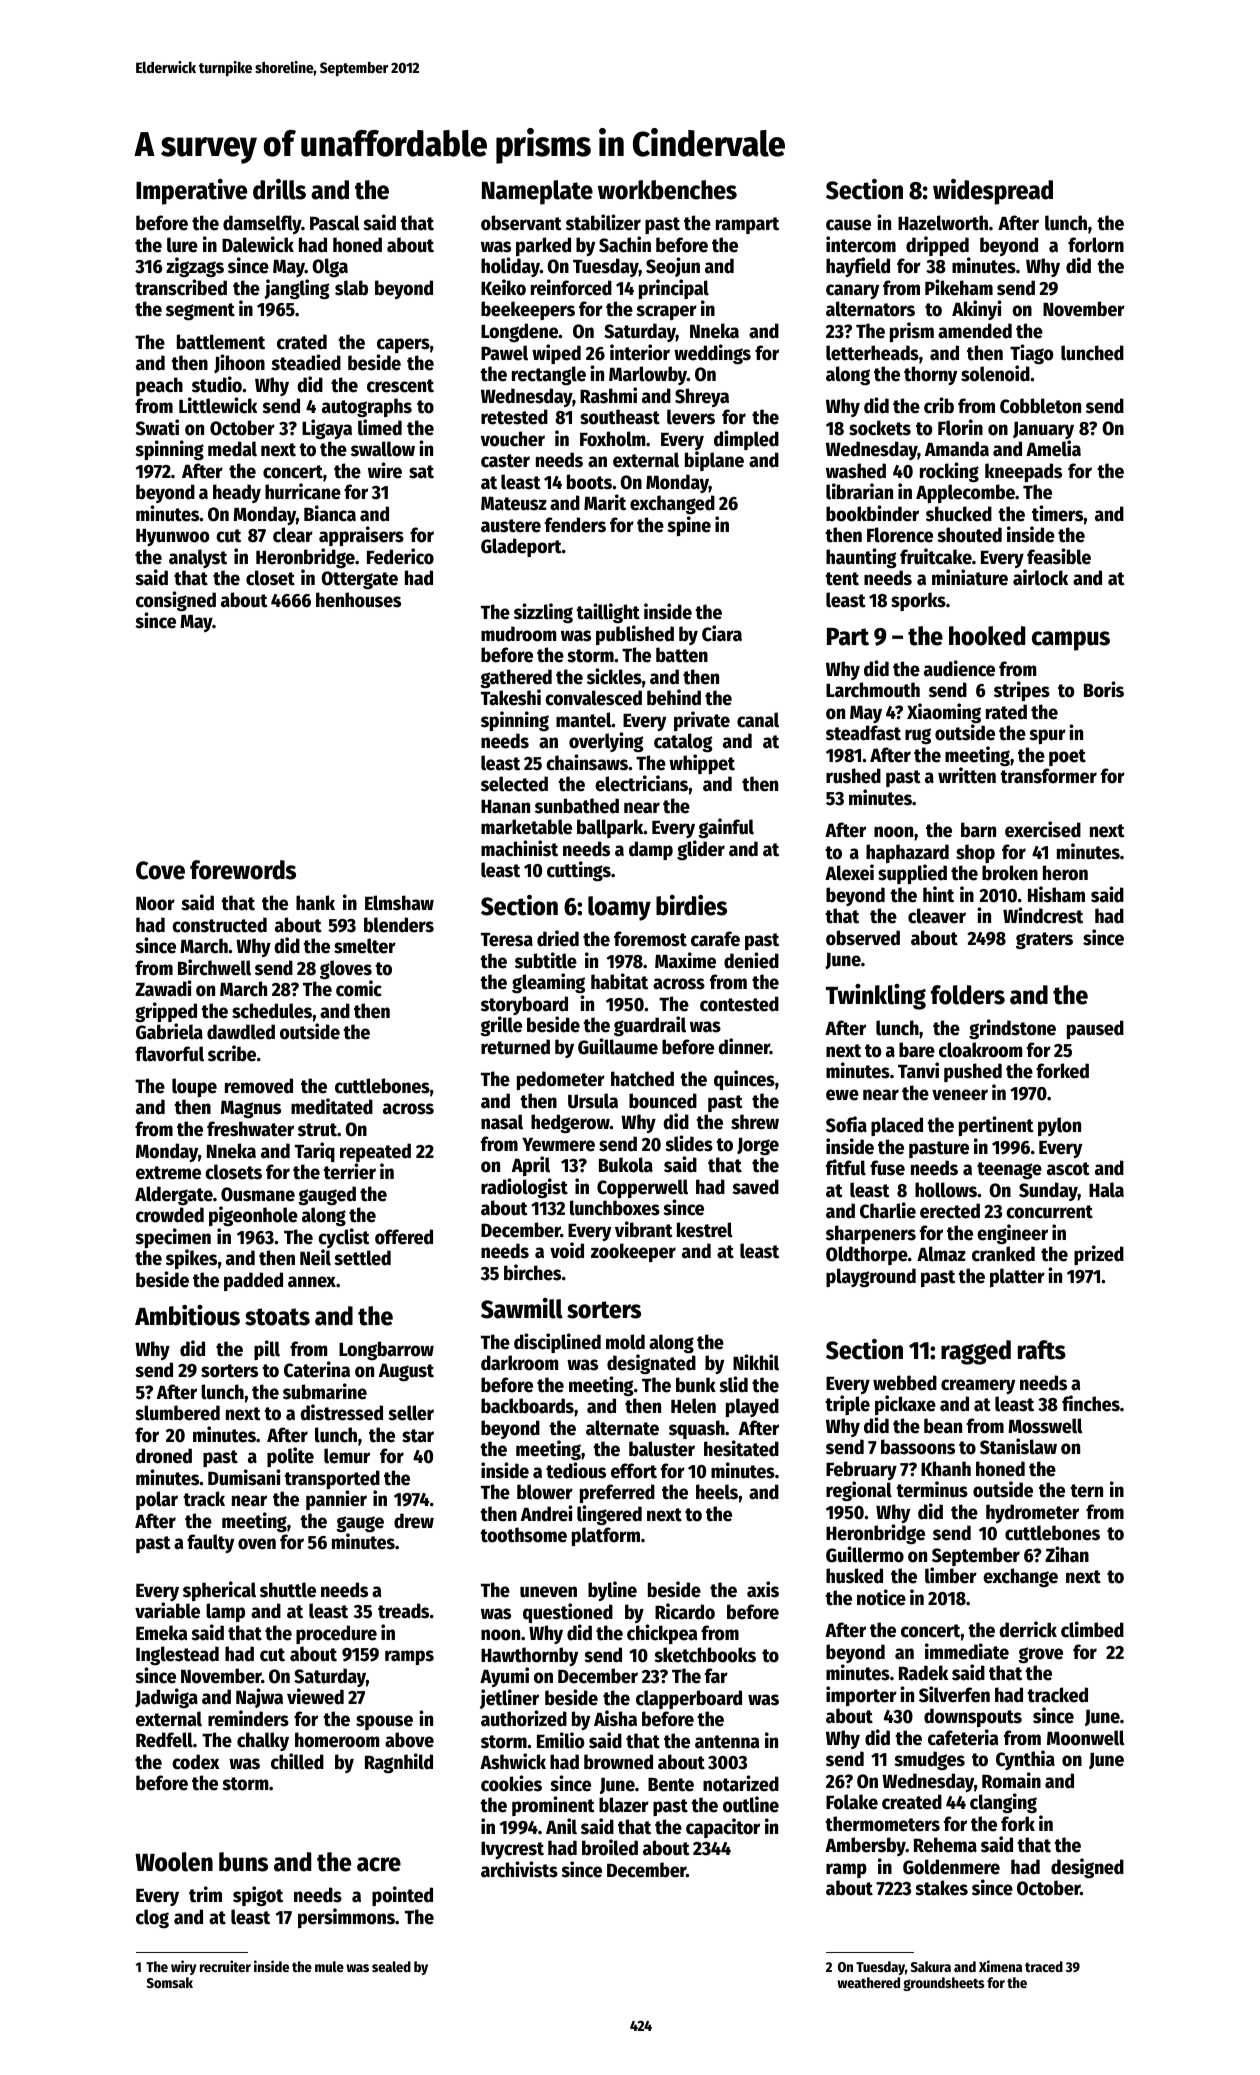 The width and height of the screenshot is (1260, 2075). What do you see at coordinates (532, 1272) in the screenshot?
I see `birches` at bounding box center [532, 1272].
